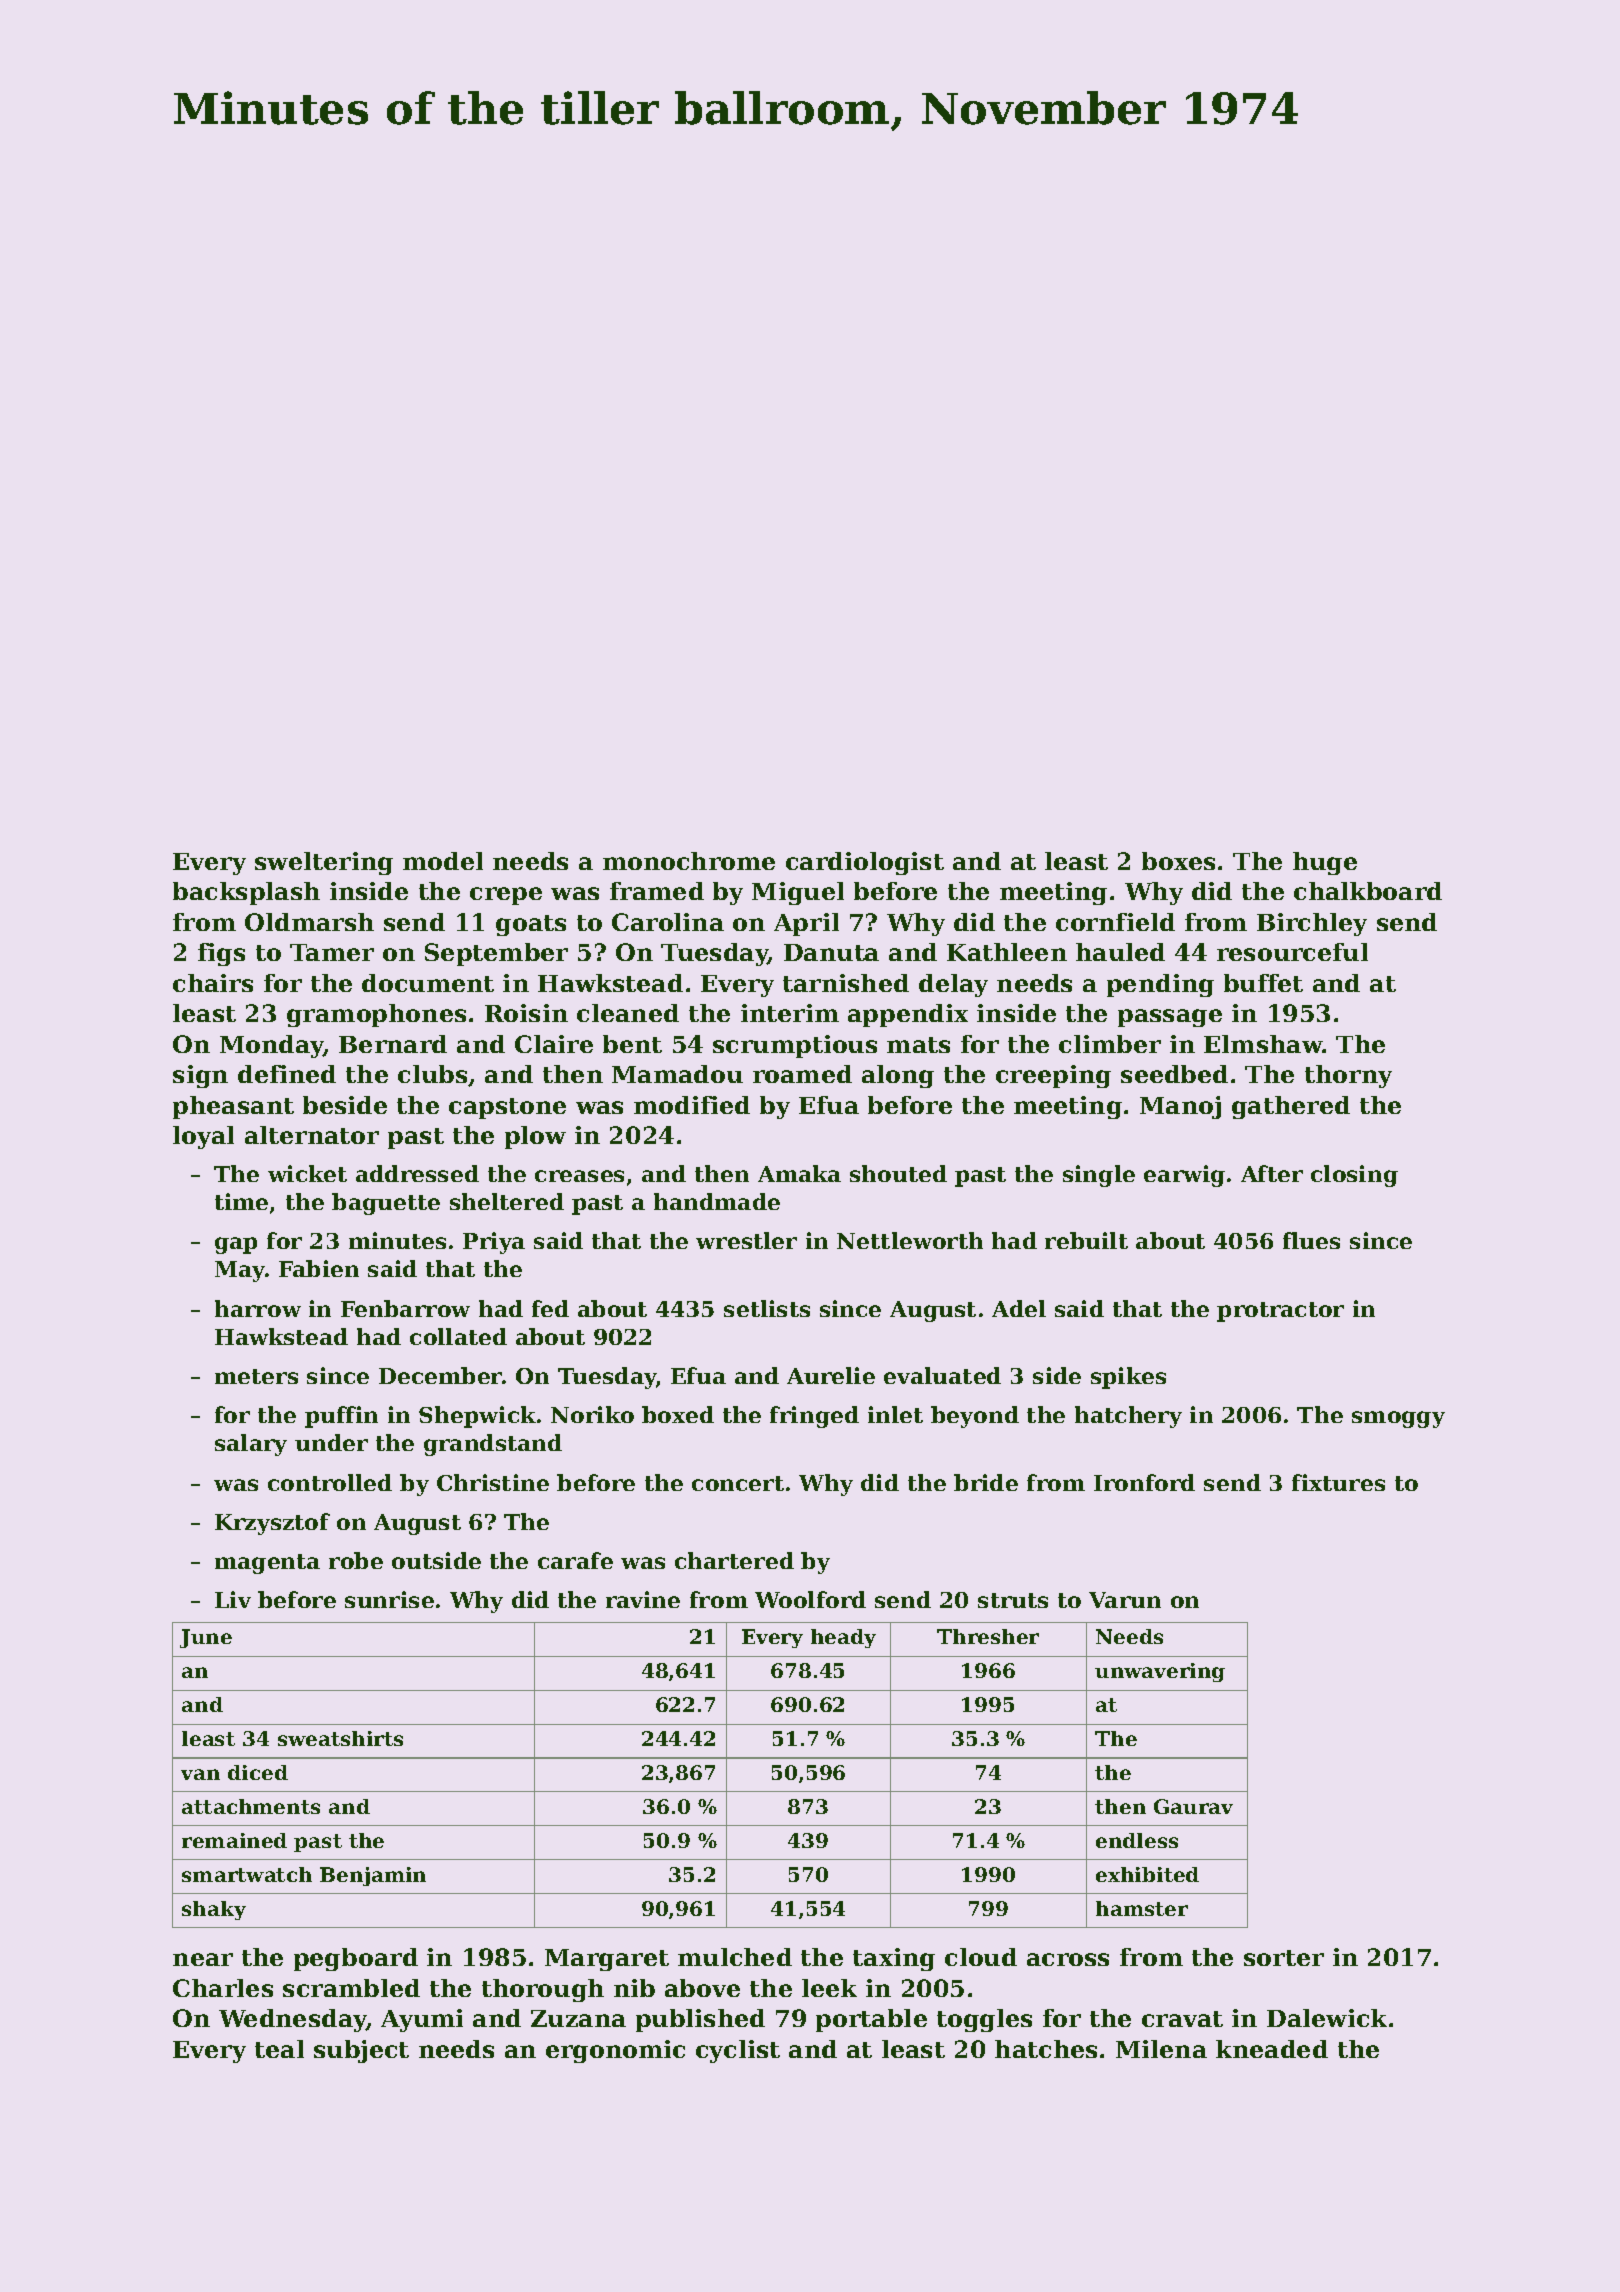  What do you see at coordinates (831, 952) in the page?
I see `Danuta` at bounding box center [831, 952].
